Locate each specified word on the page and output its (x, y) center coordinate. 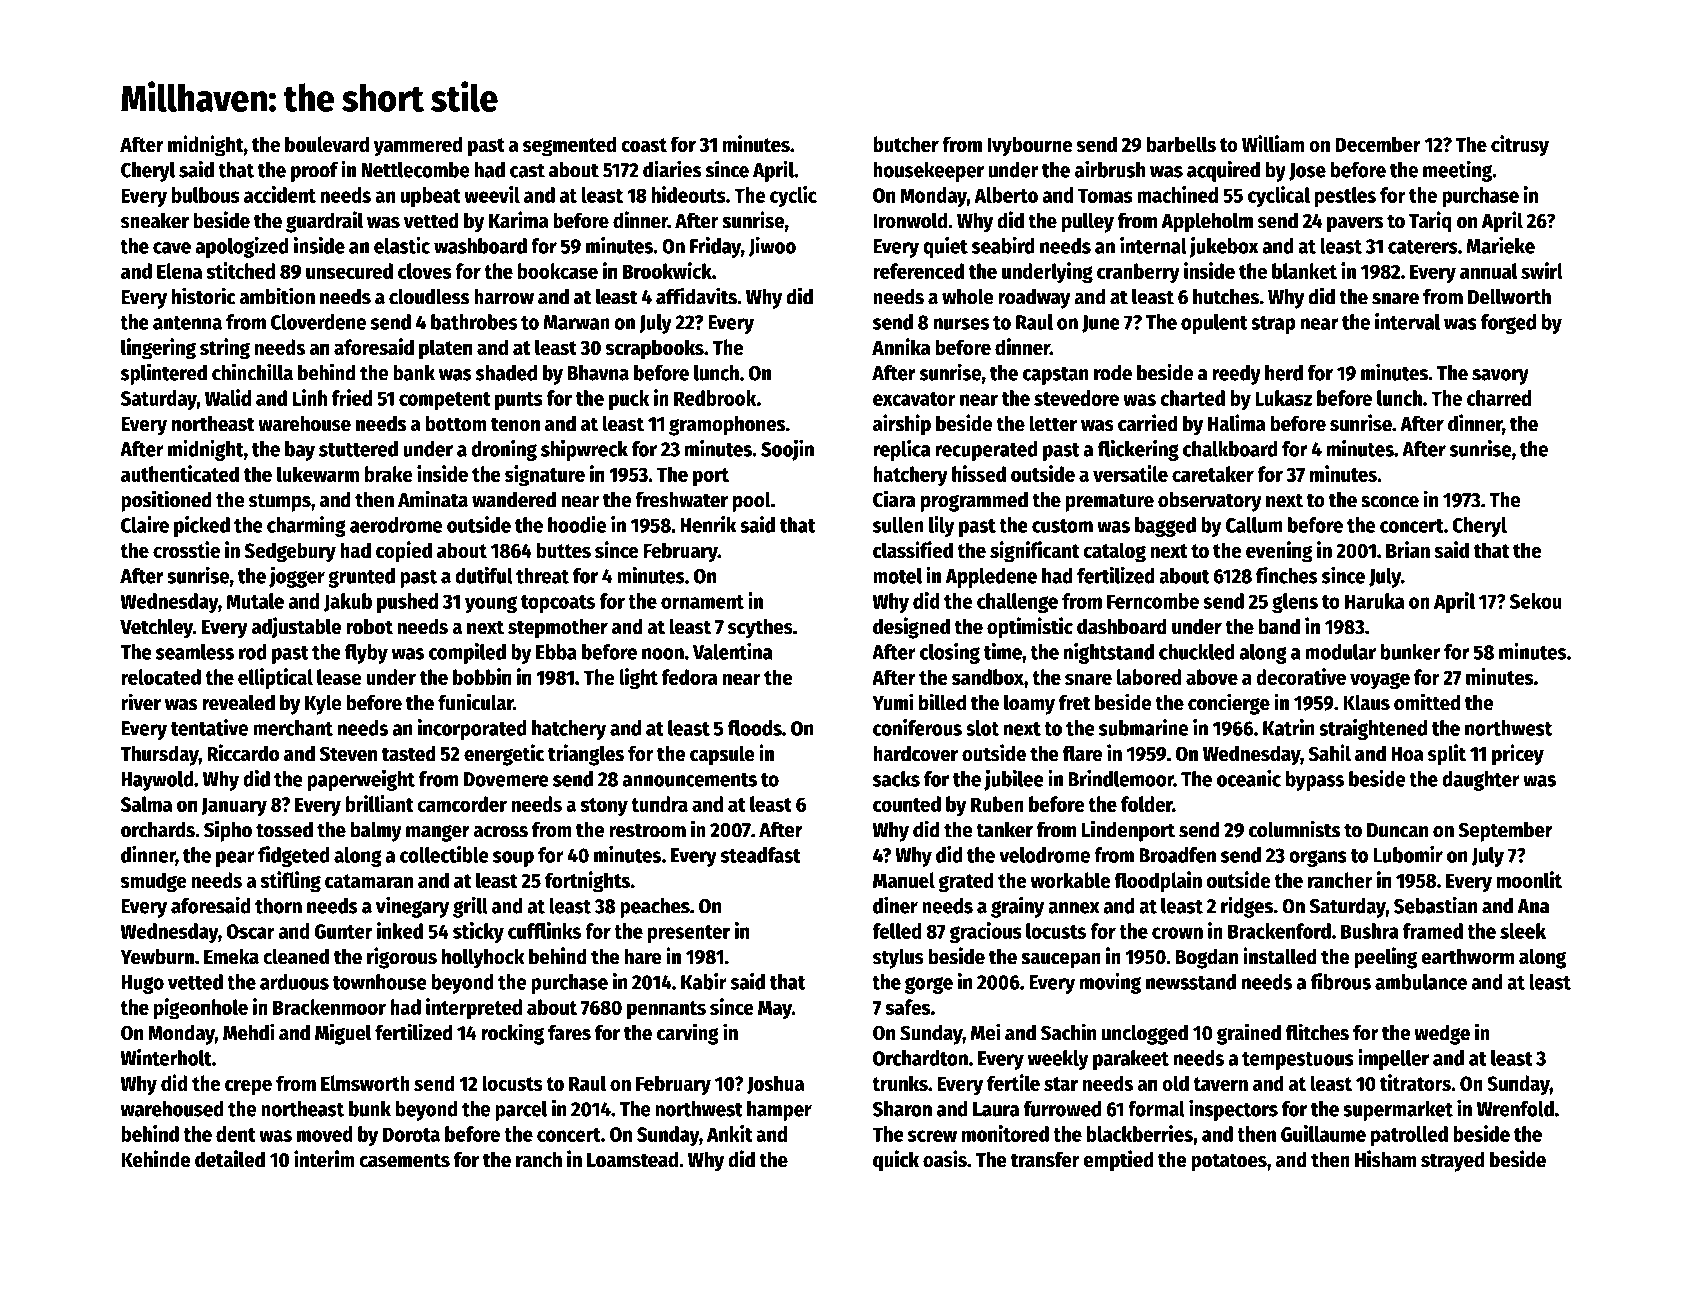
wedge (1442, 1034)
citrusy (1520, 146)
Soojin (787, 450)
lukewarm (318, 474)
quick (896, 1161)
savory (1500, 377)
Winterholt (166, 1057)
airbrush (1110, 169)
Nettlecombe (416, 170)
